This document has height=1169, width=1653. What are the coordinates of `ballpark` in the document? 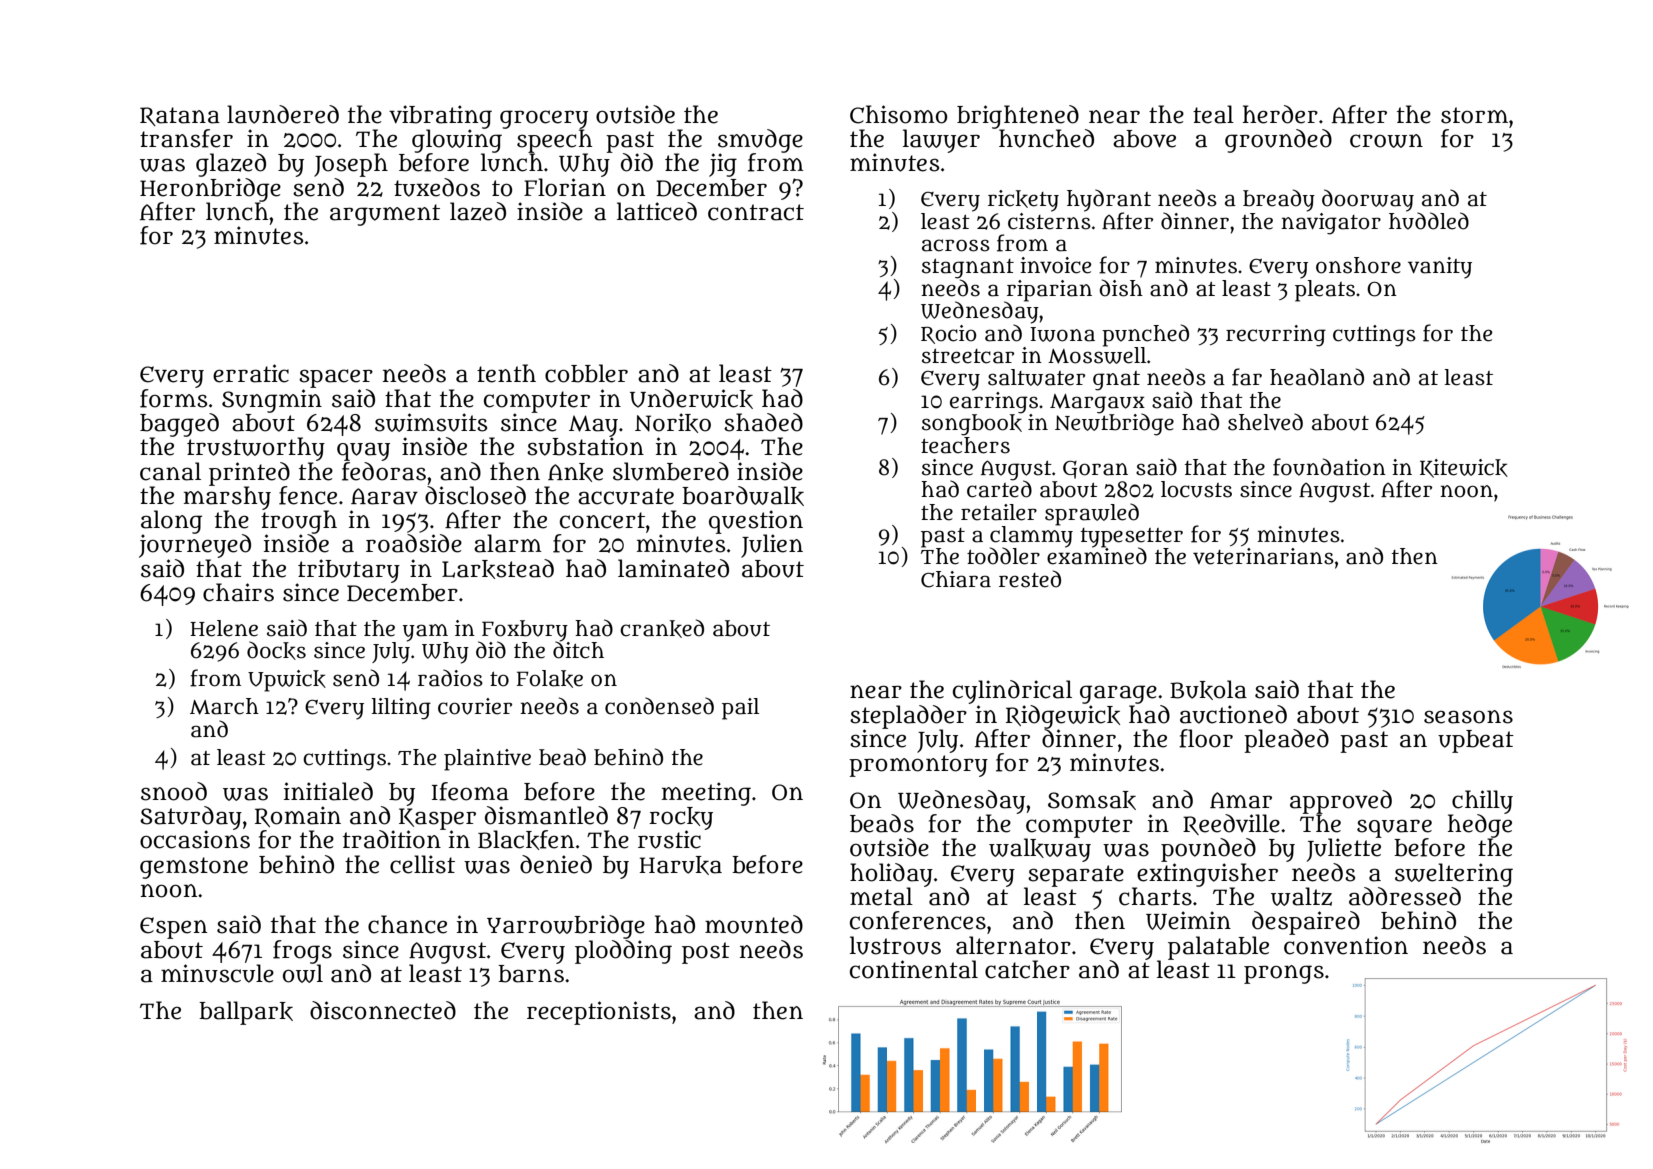 It's located at (246, 1013).
